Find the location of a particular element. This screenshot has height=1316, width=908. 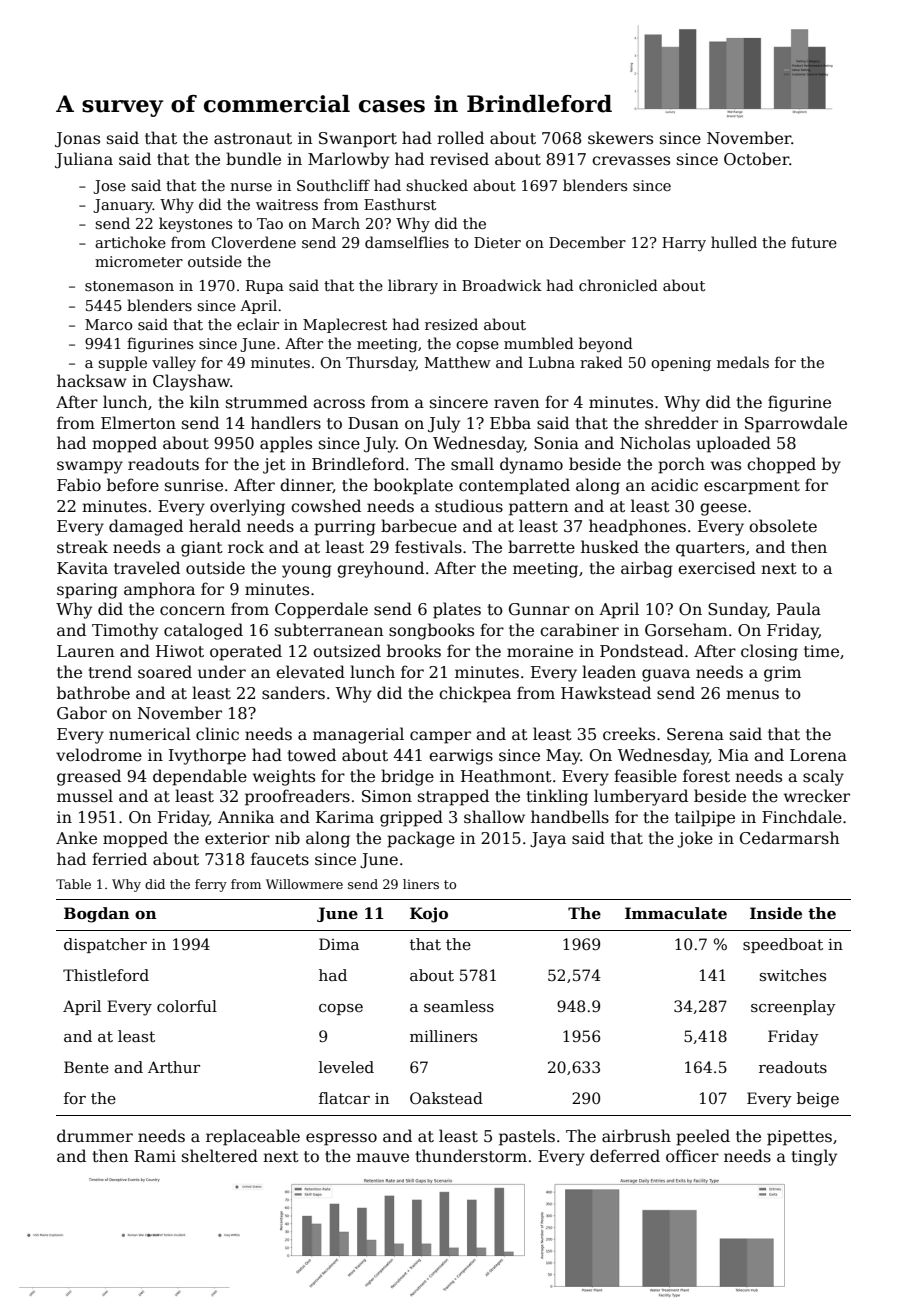

rolled is located at coordinates (460, 138).
